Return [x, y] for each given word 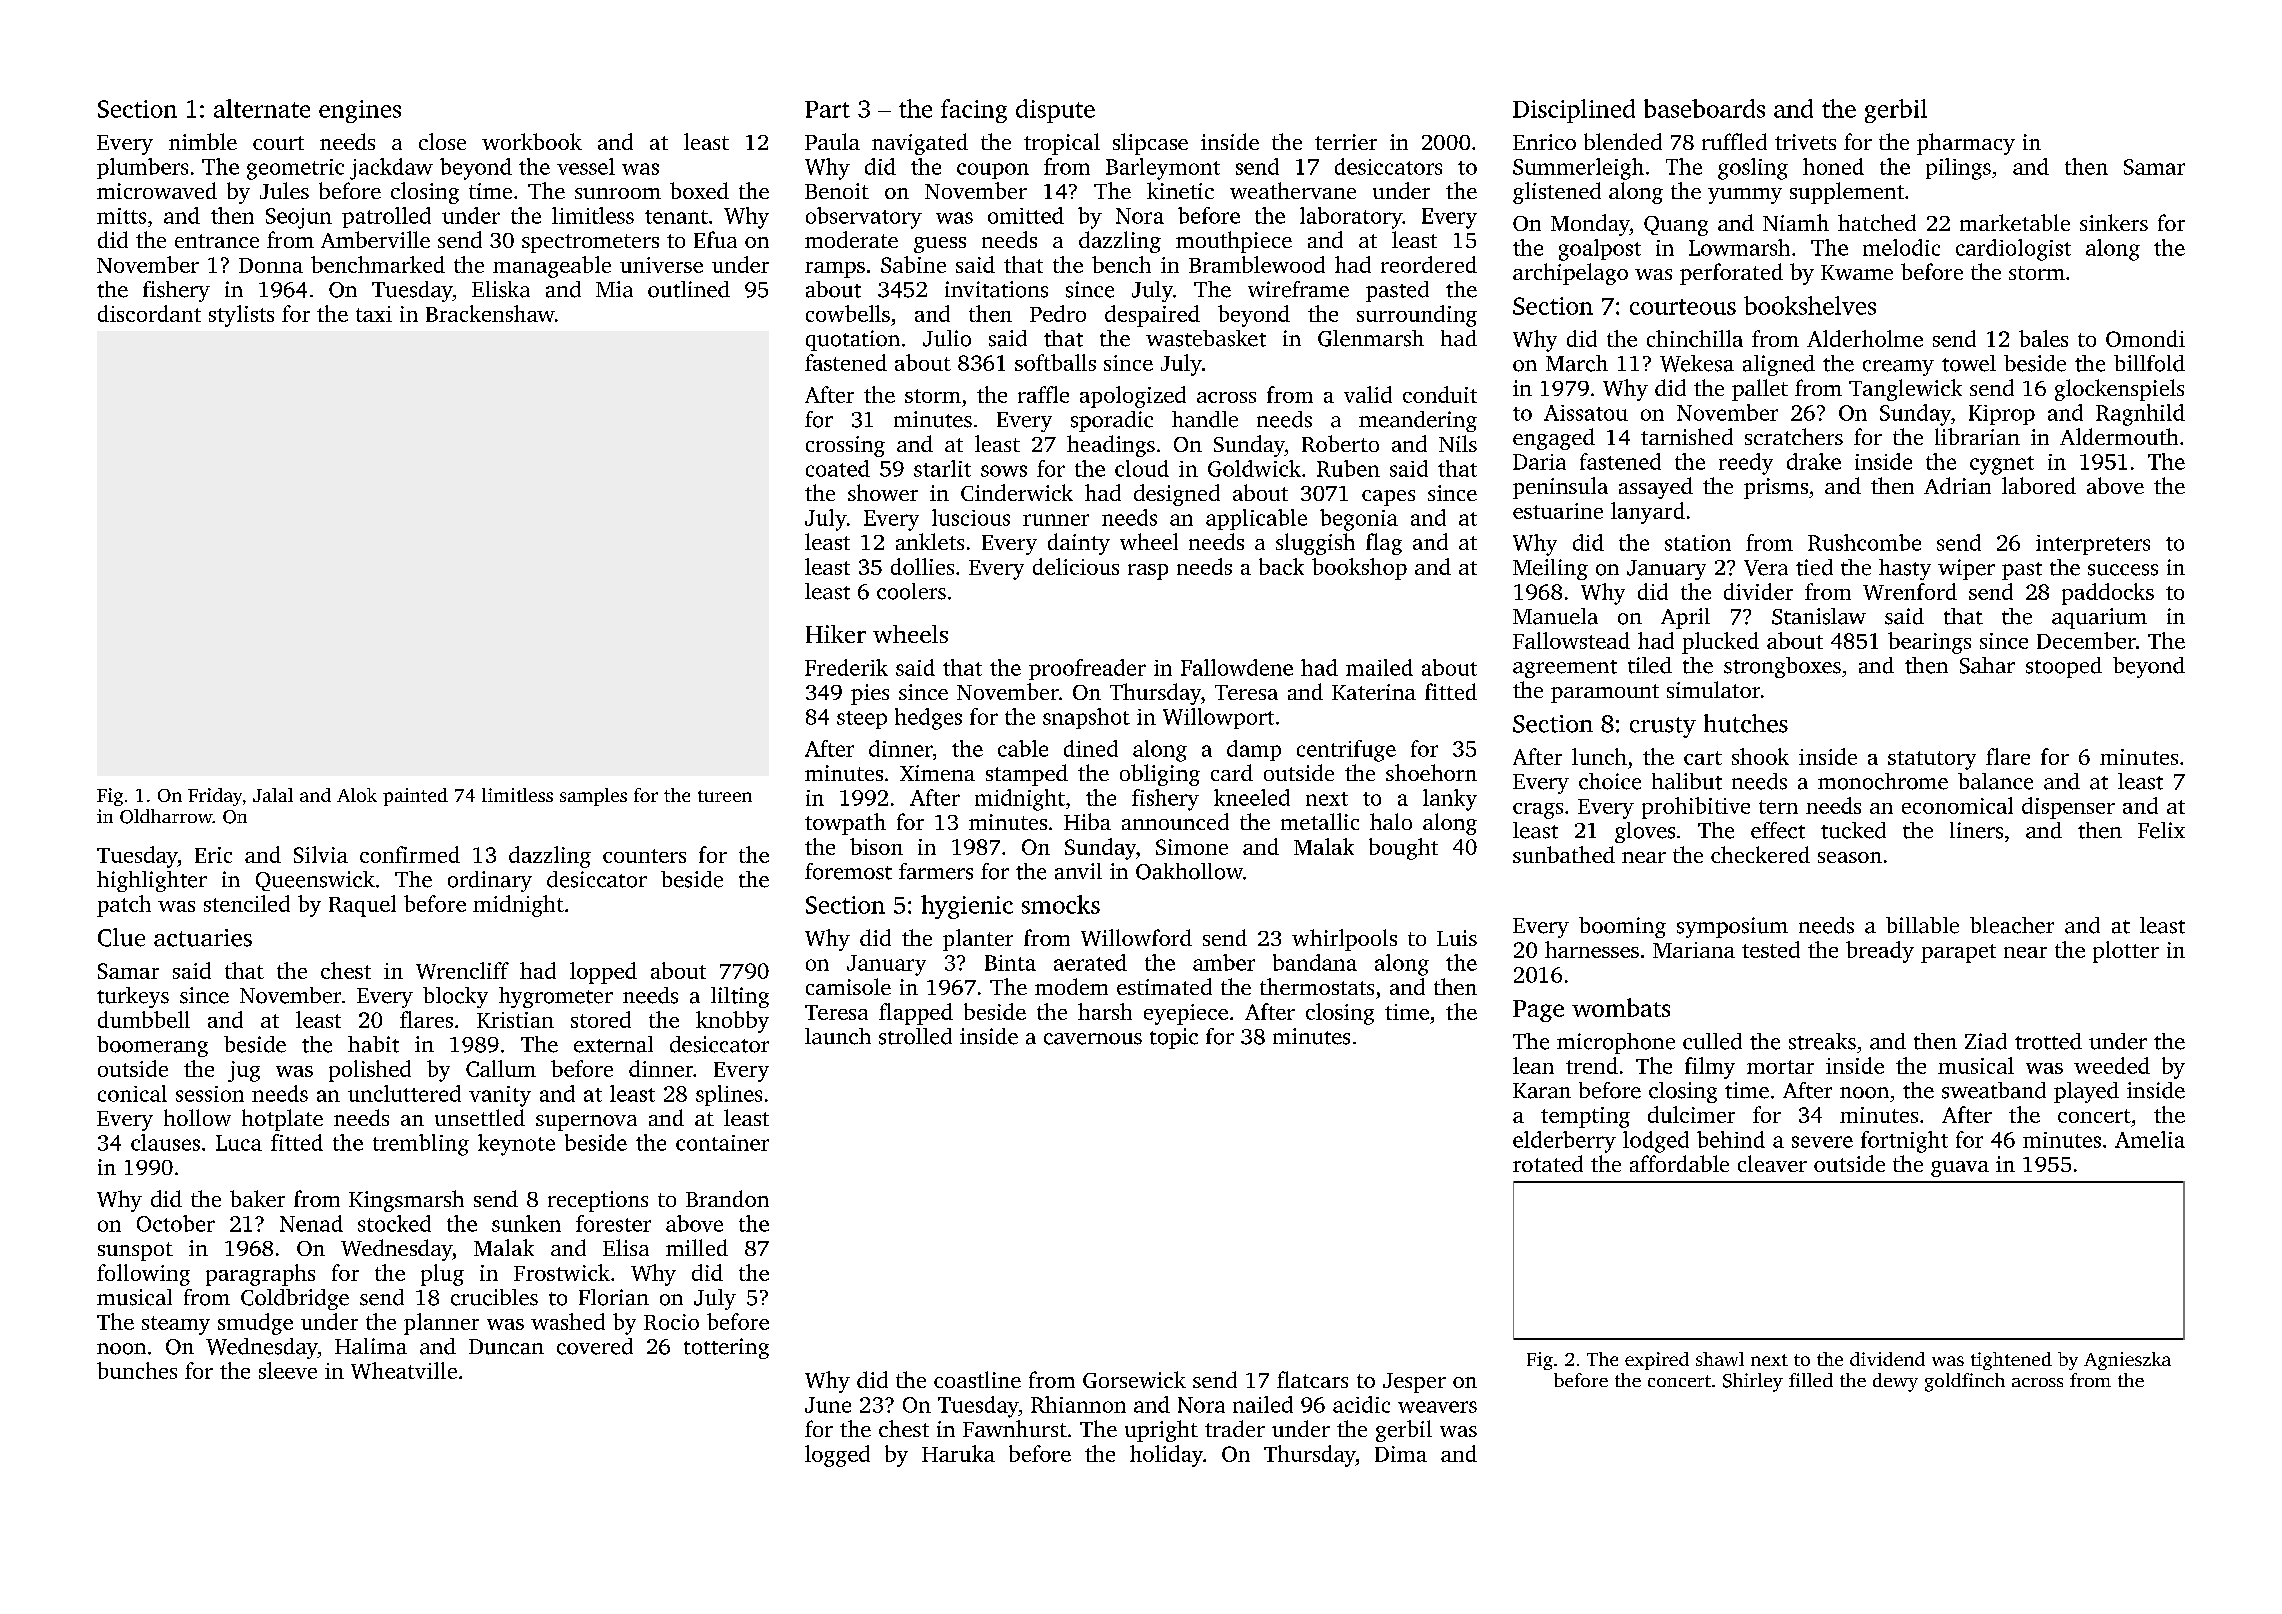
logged [837, 1456]
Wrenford [1910, 591]
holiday [1166, 1456]
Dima [1401, 1454]
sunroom [618, 193]
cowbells [848, 313]
